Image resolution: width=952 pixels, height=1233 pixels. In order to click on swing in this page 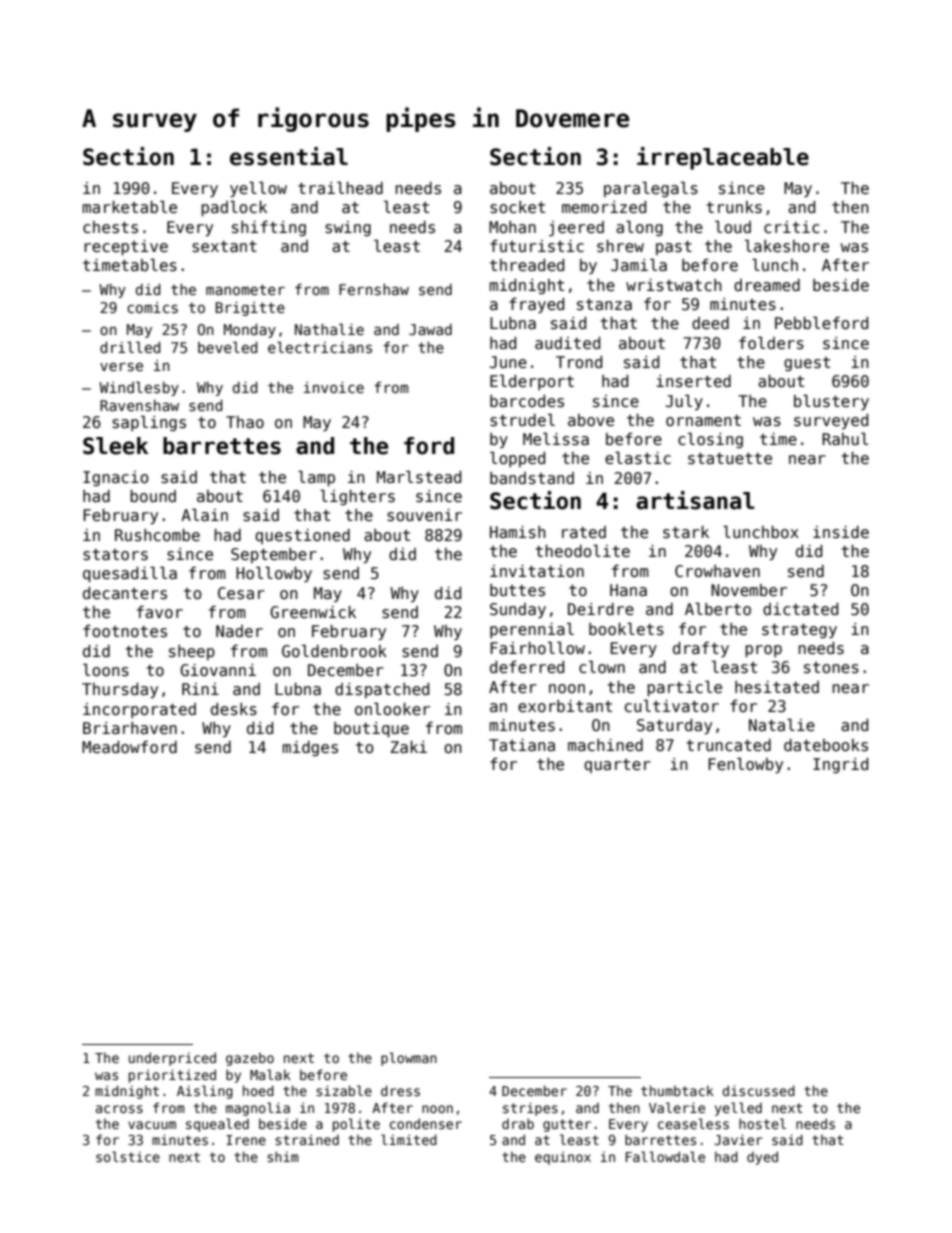, I will do `click(348, 228)`.
